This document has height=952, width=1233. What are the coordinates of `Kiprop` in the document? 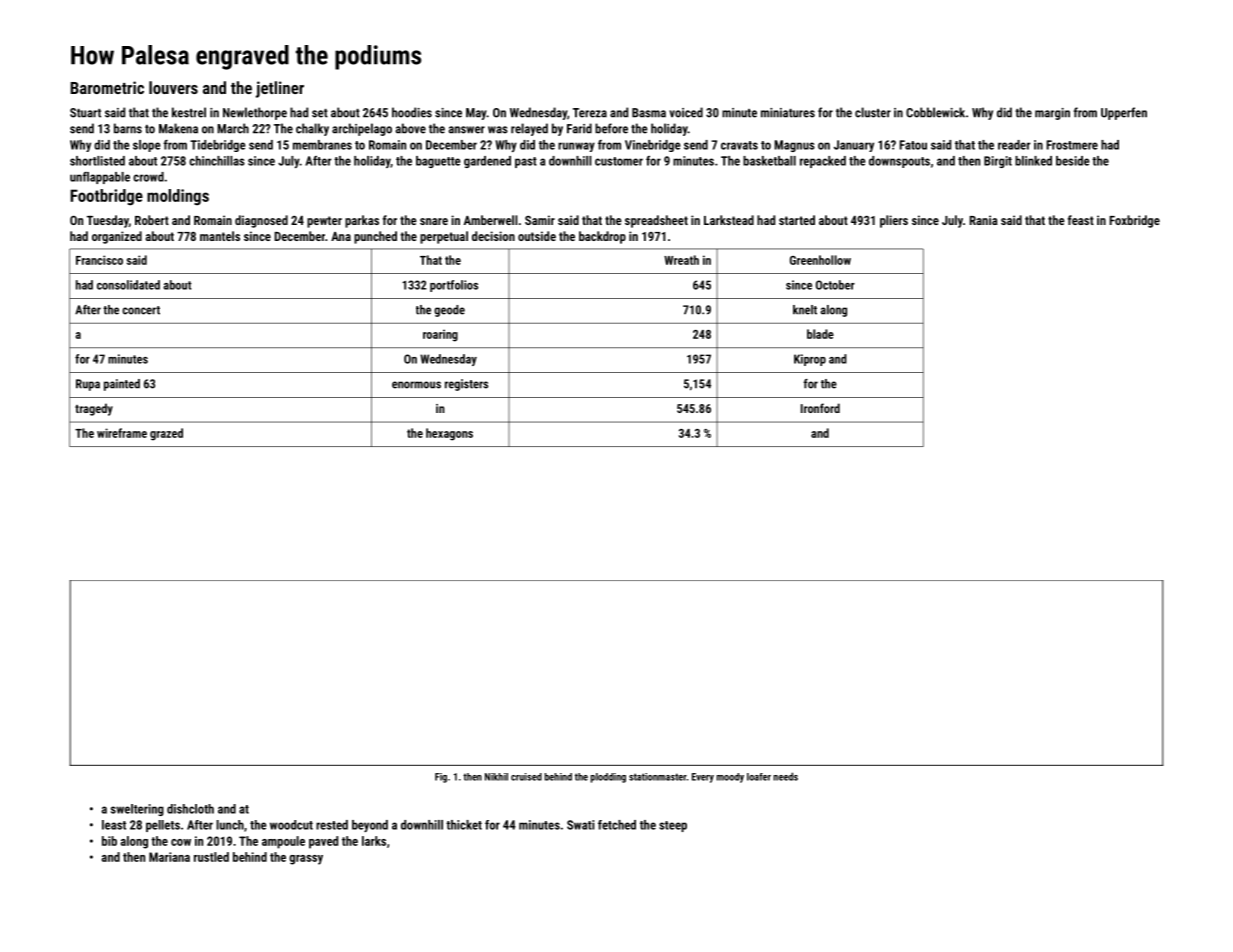 It's located at (810, 360).
